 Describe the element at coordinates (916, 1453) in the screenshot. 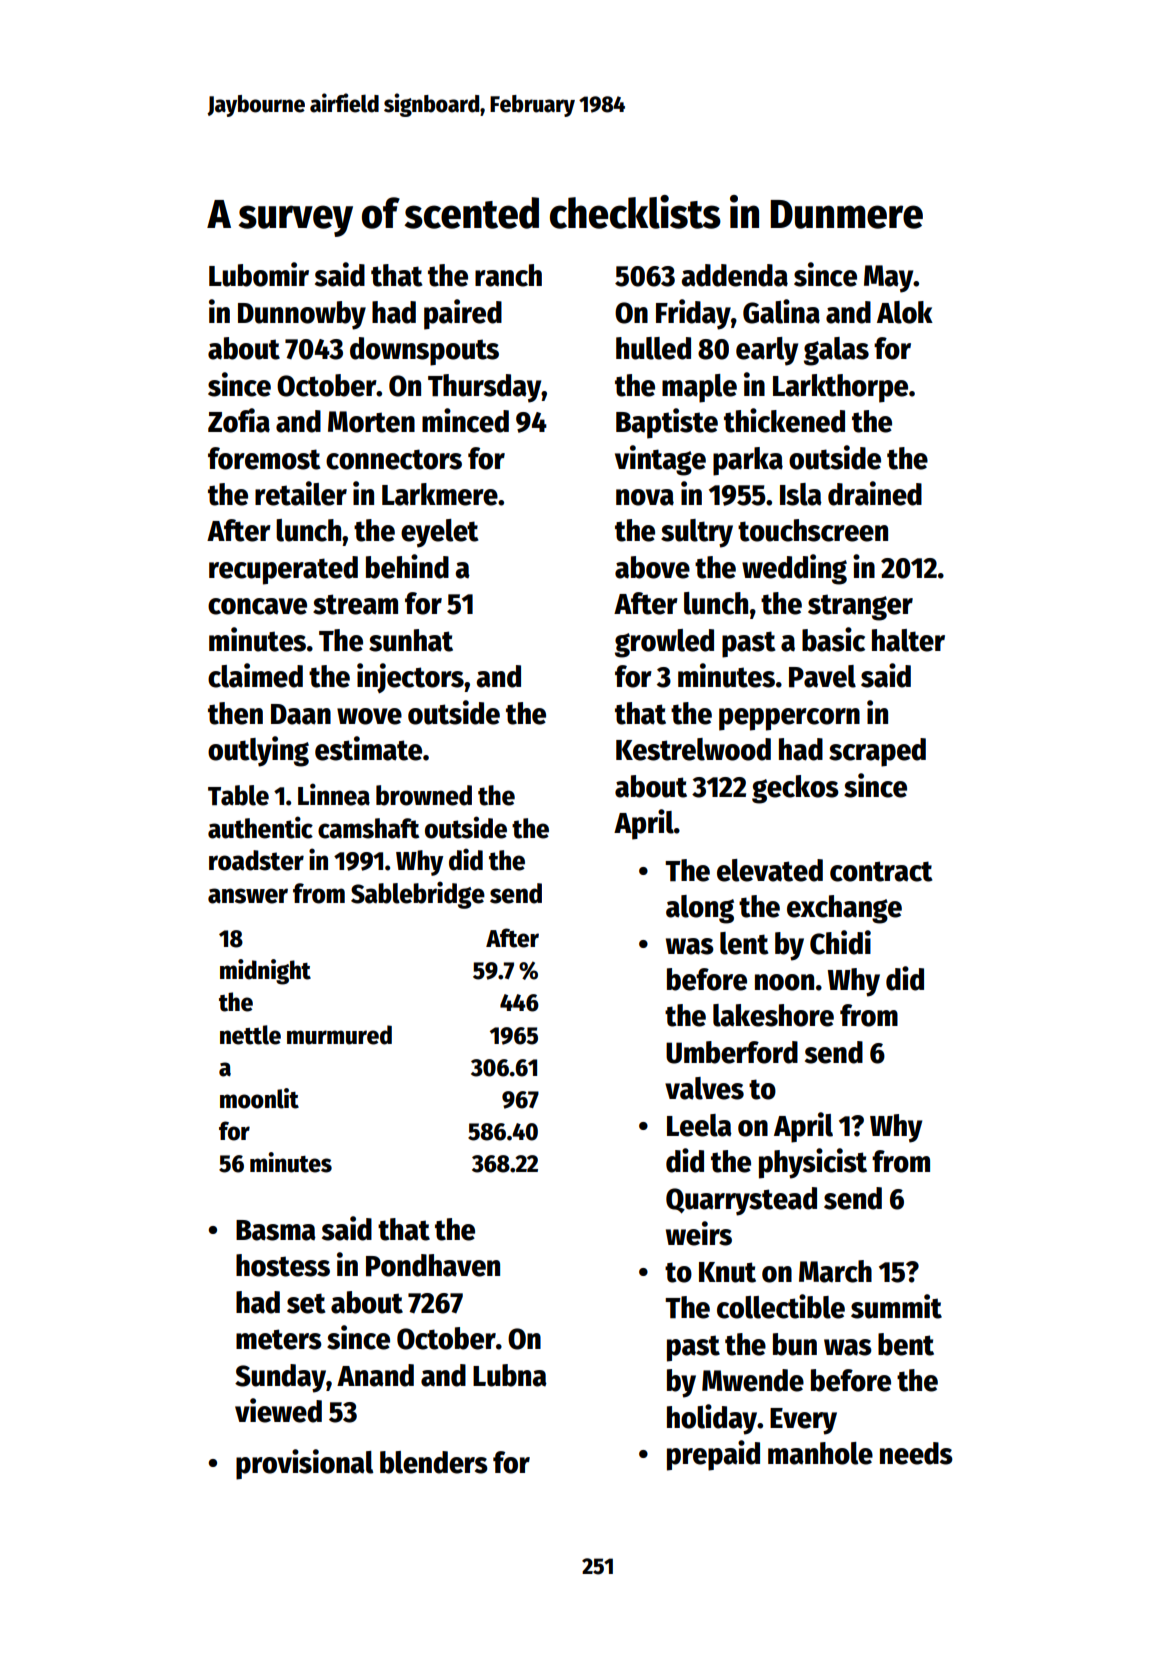

I see `needs` at that location.
